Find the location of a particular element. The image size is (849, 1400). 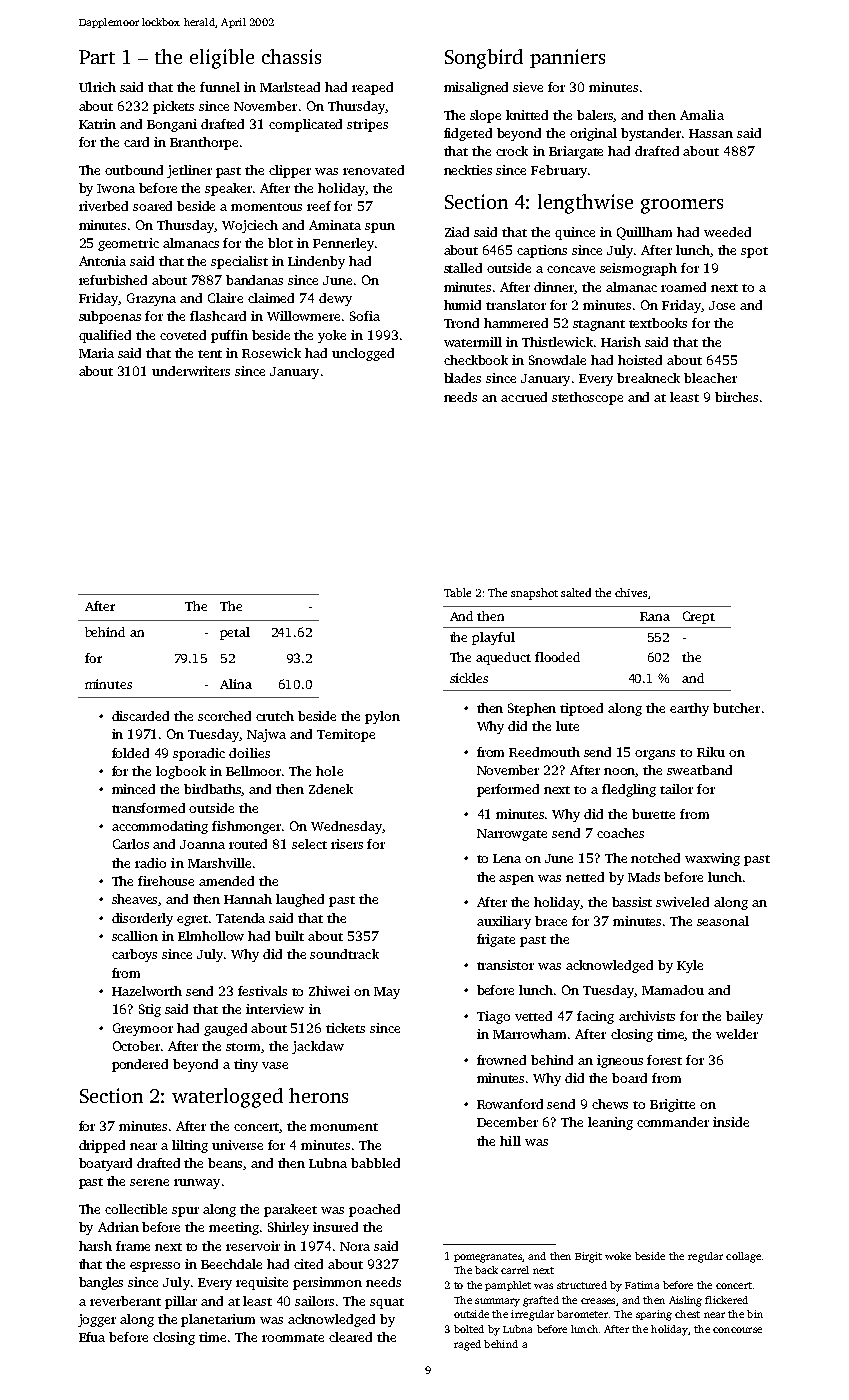

cleared is located at coordinates (350, 1337).
